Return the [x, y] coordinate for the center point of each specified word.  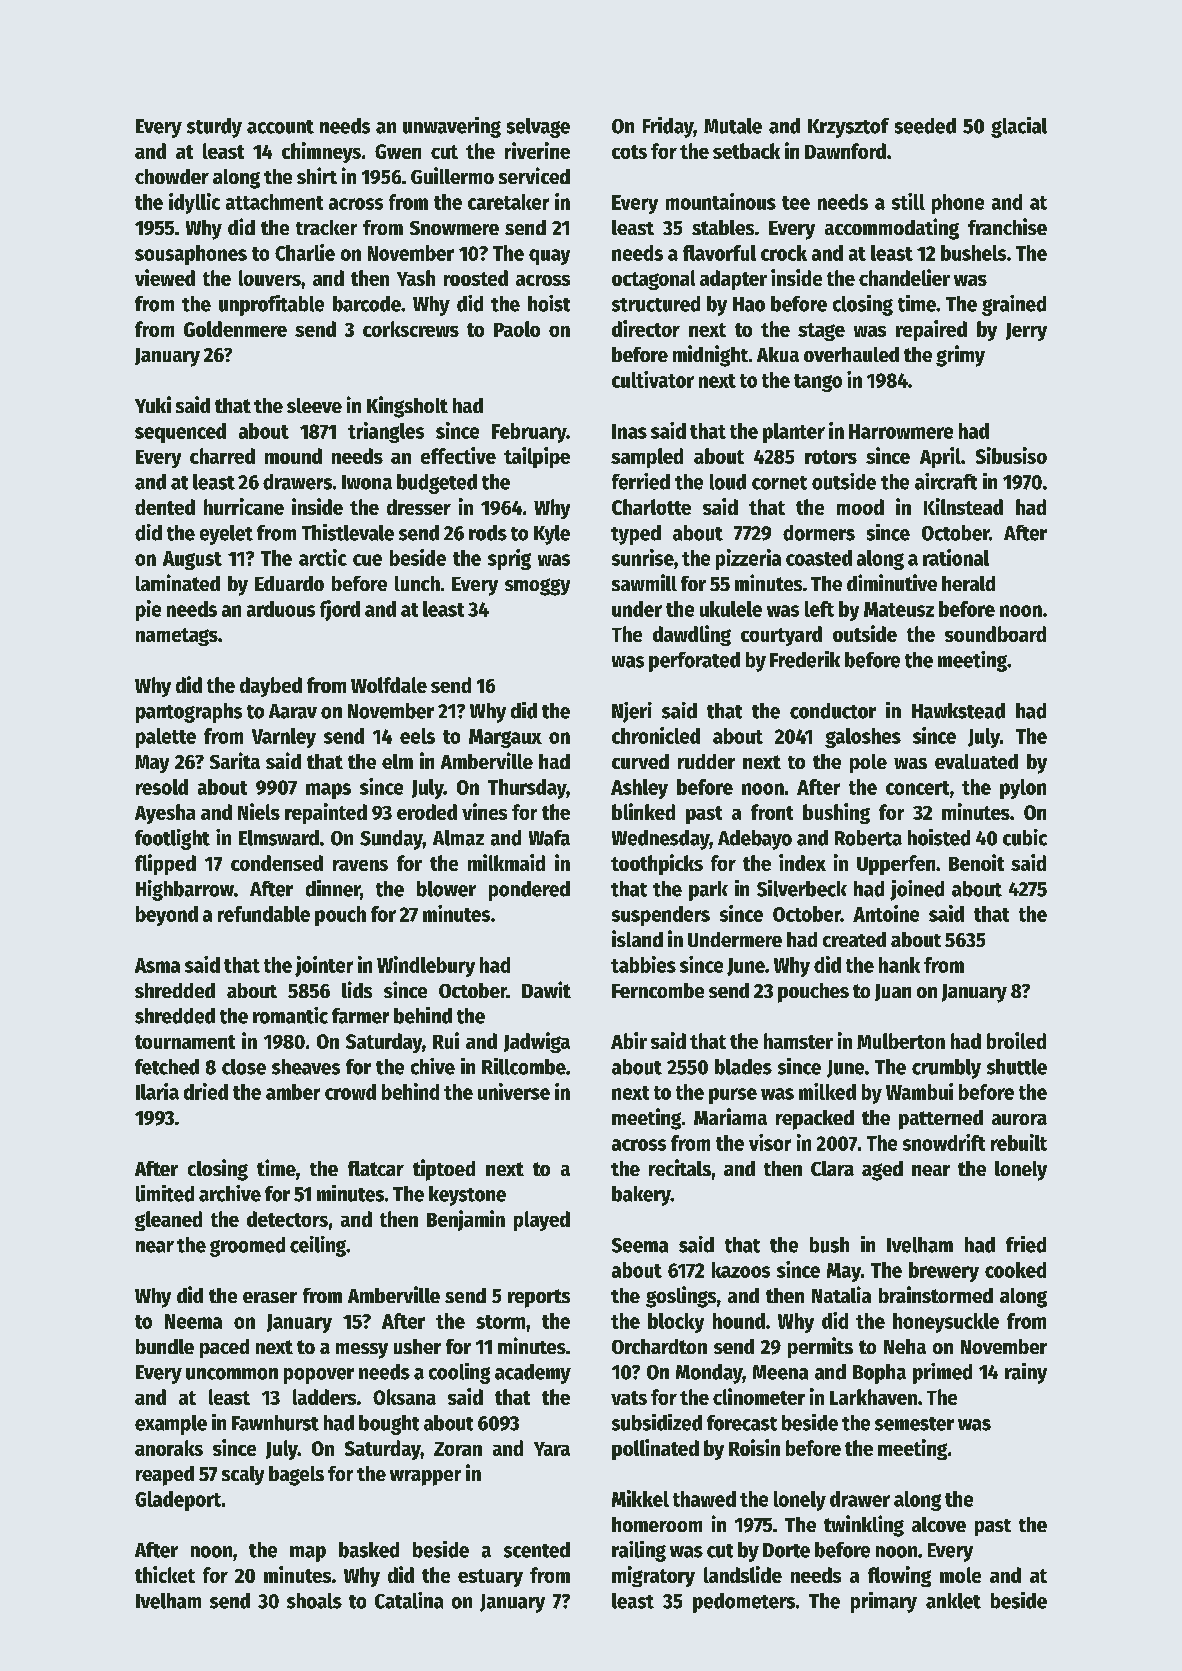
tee [796, 203]
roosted [476, 278]
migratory [653, 1576]
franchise [1007, 226]
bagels [296, 1476]
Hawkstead [958, 711]
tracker [326, 227]
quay [549, 257]
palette [166, 738]
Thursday [527, 789]
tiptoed [444, 1170]
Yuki [153, 404]
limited [165, 1193]
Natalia [841, 1294]
